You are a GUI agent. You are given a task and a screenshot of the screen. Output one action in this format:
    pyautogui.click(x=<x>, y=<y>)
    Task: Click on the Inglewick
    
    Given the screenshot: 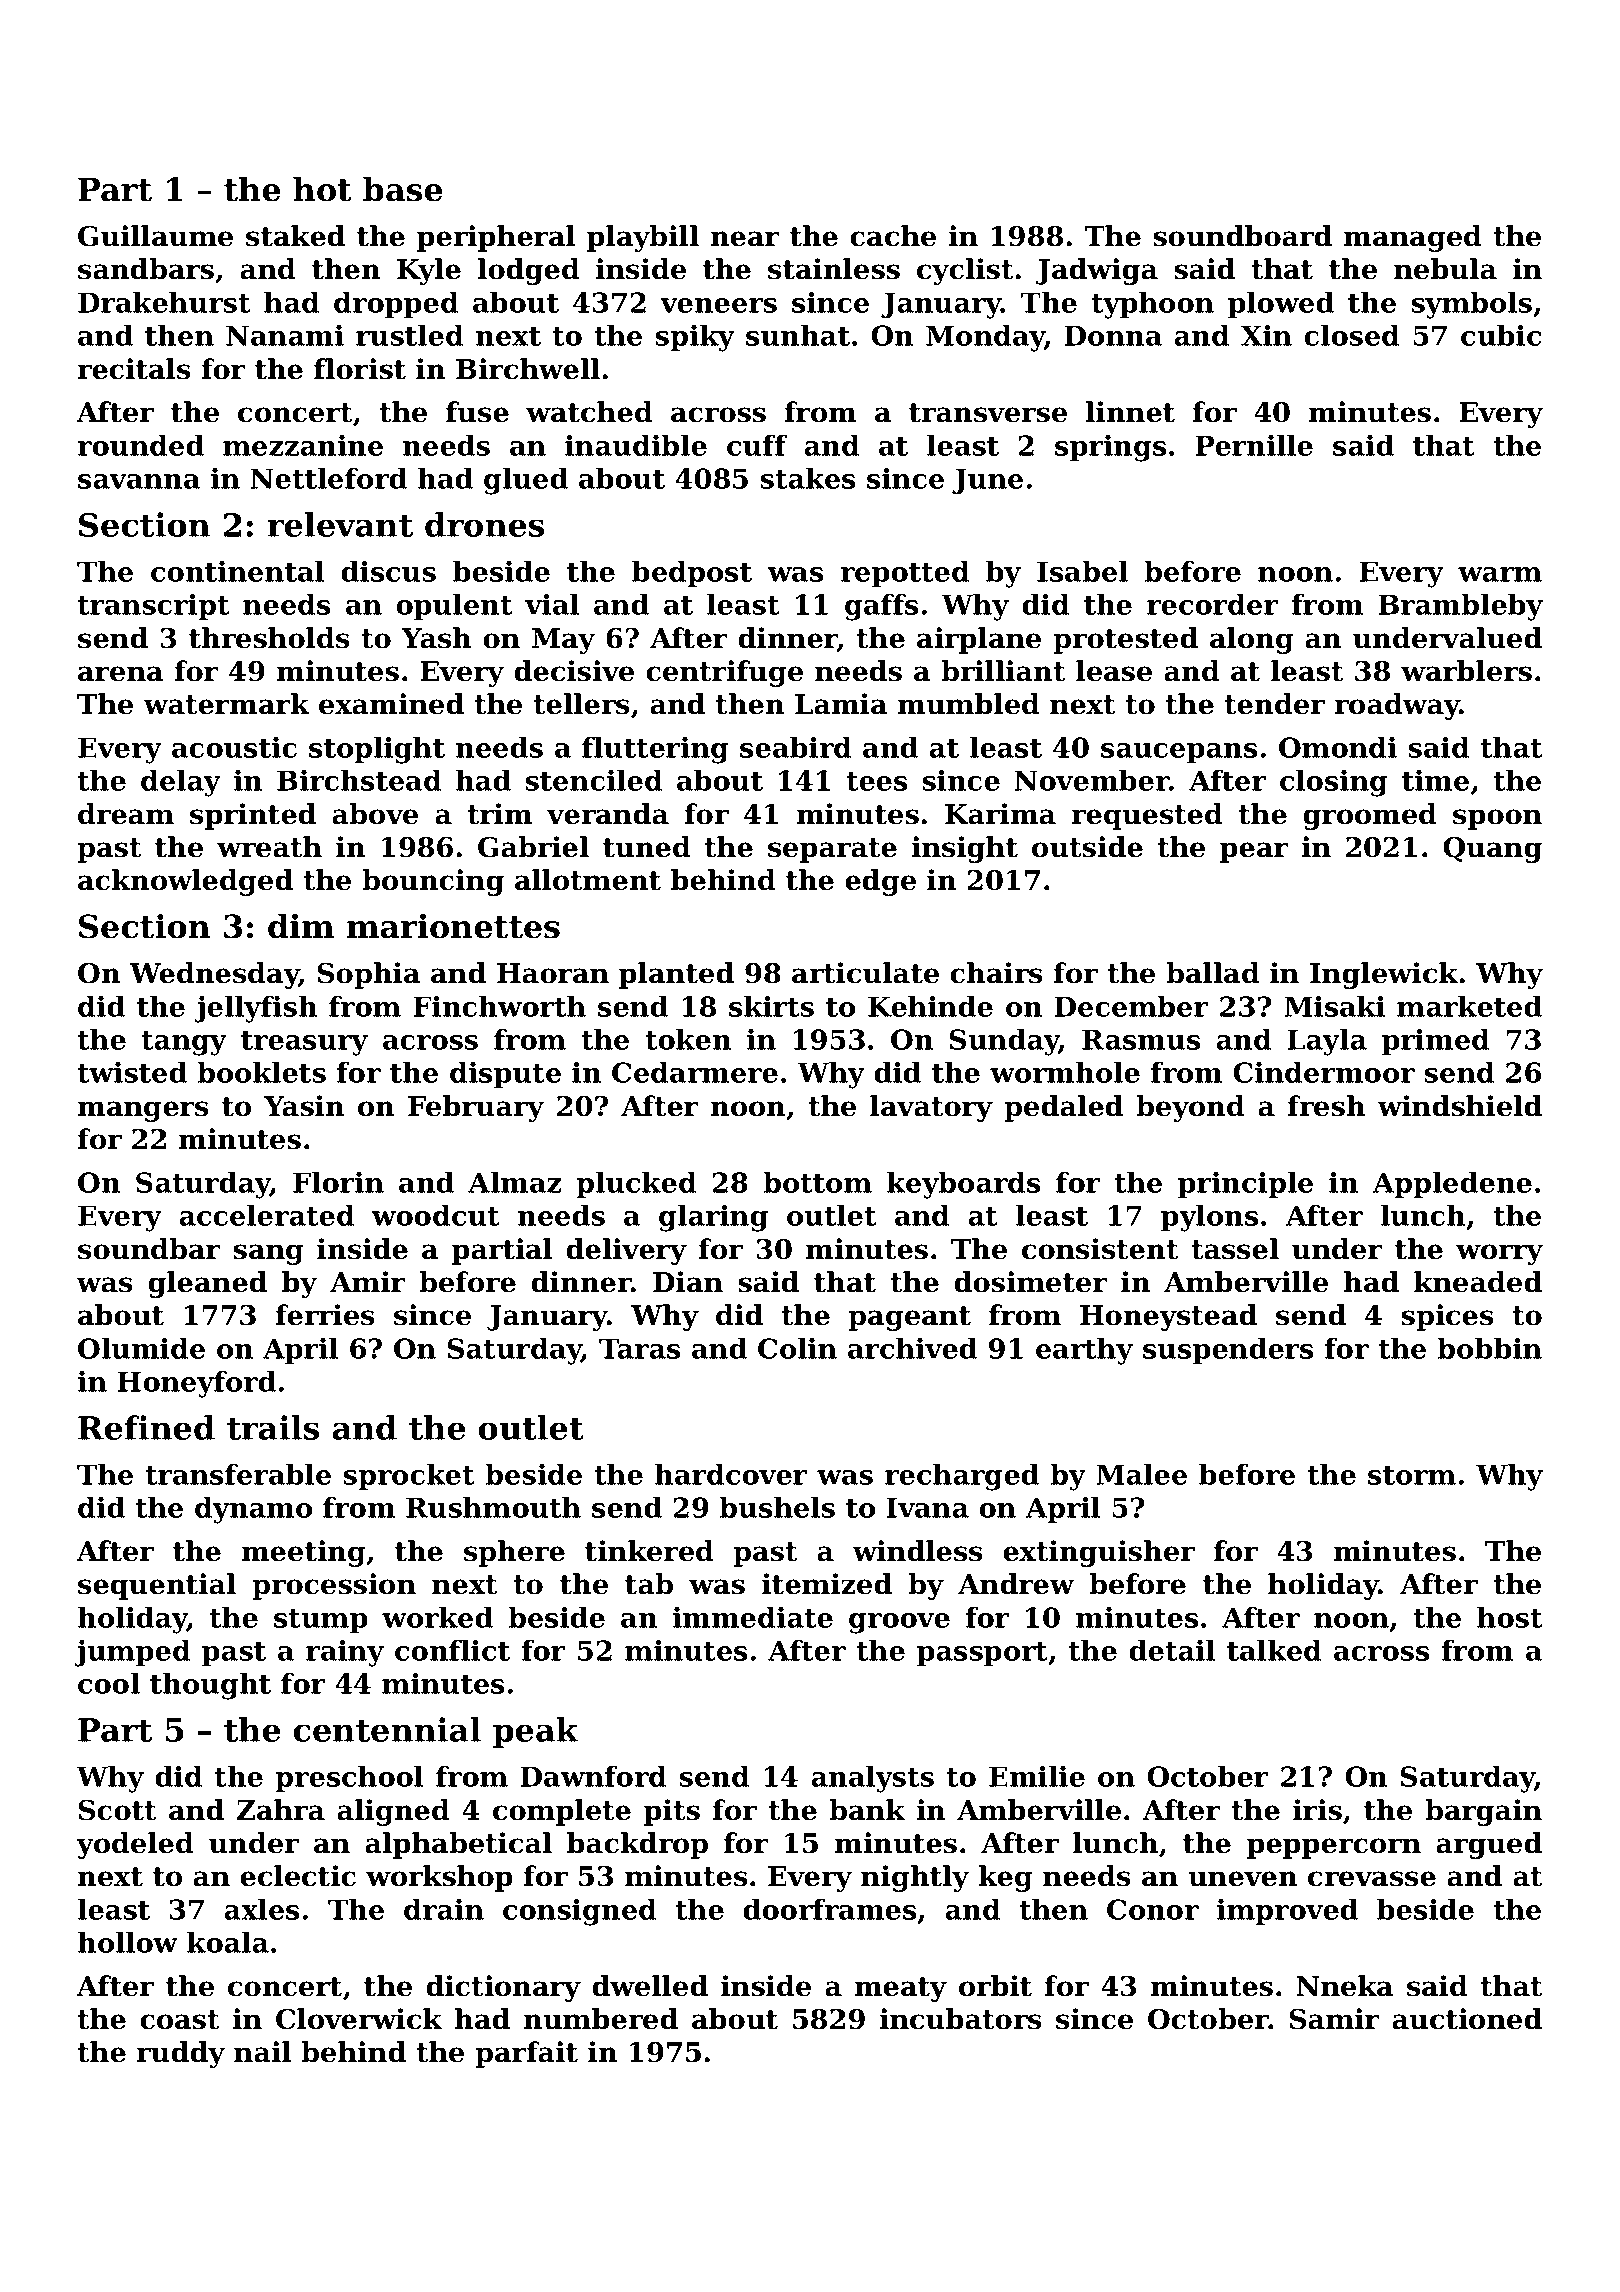 What is the action you would take?
    pyautogui.click(x=1384, y=975)
